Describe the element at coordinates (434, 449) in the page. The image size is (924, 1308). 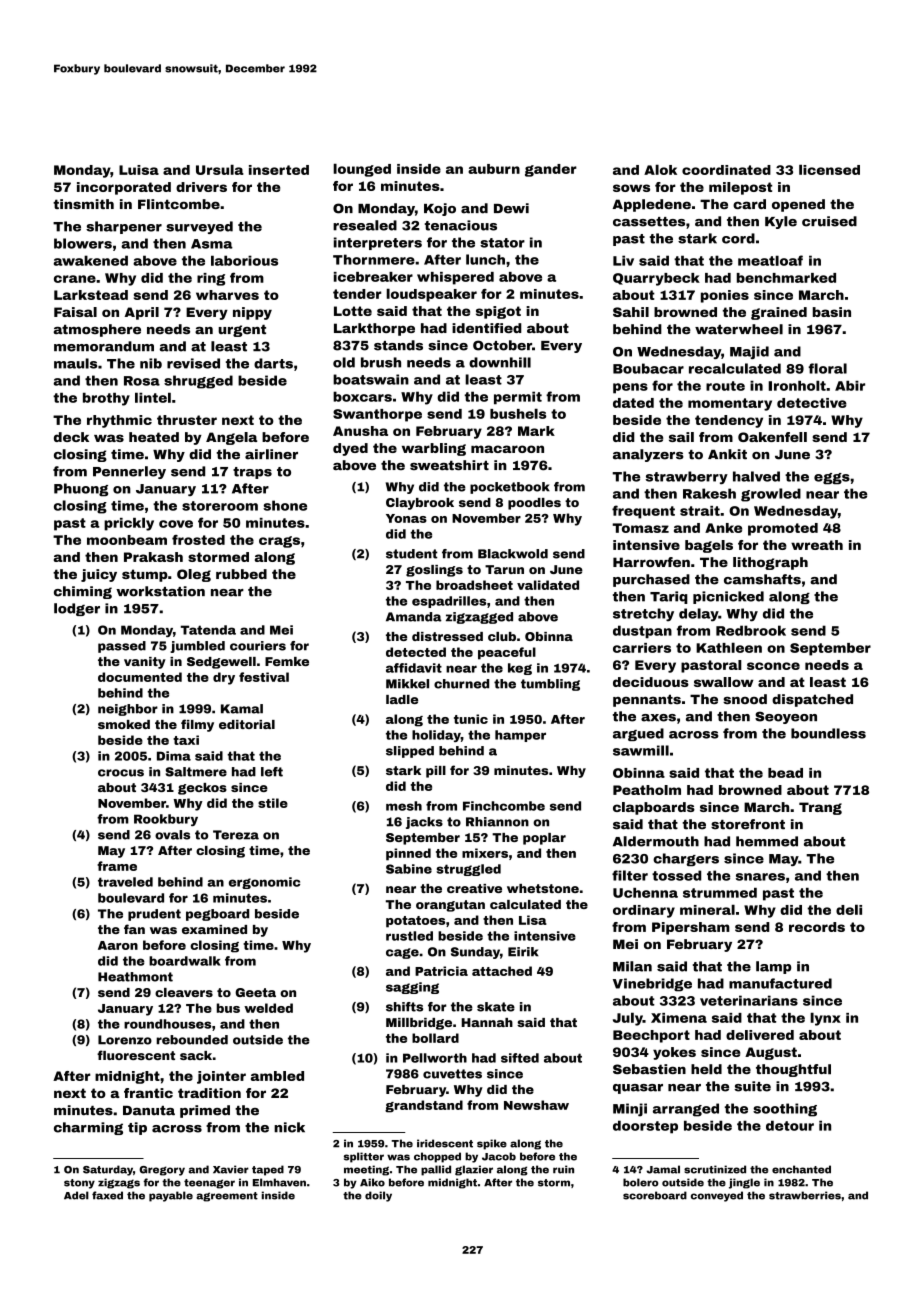
I see `warbling` at that location.
